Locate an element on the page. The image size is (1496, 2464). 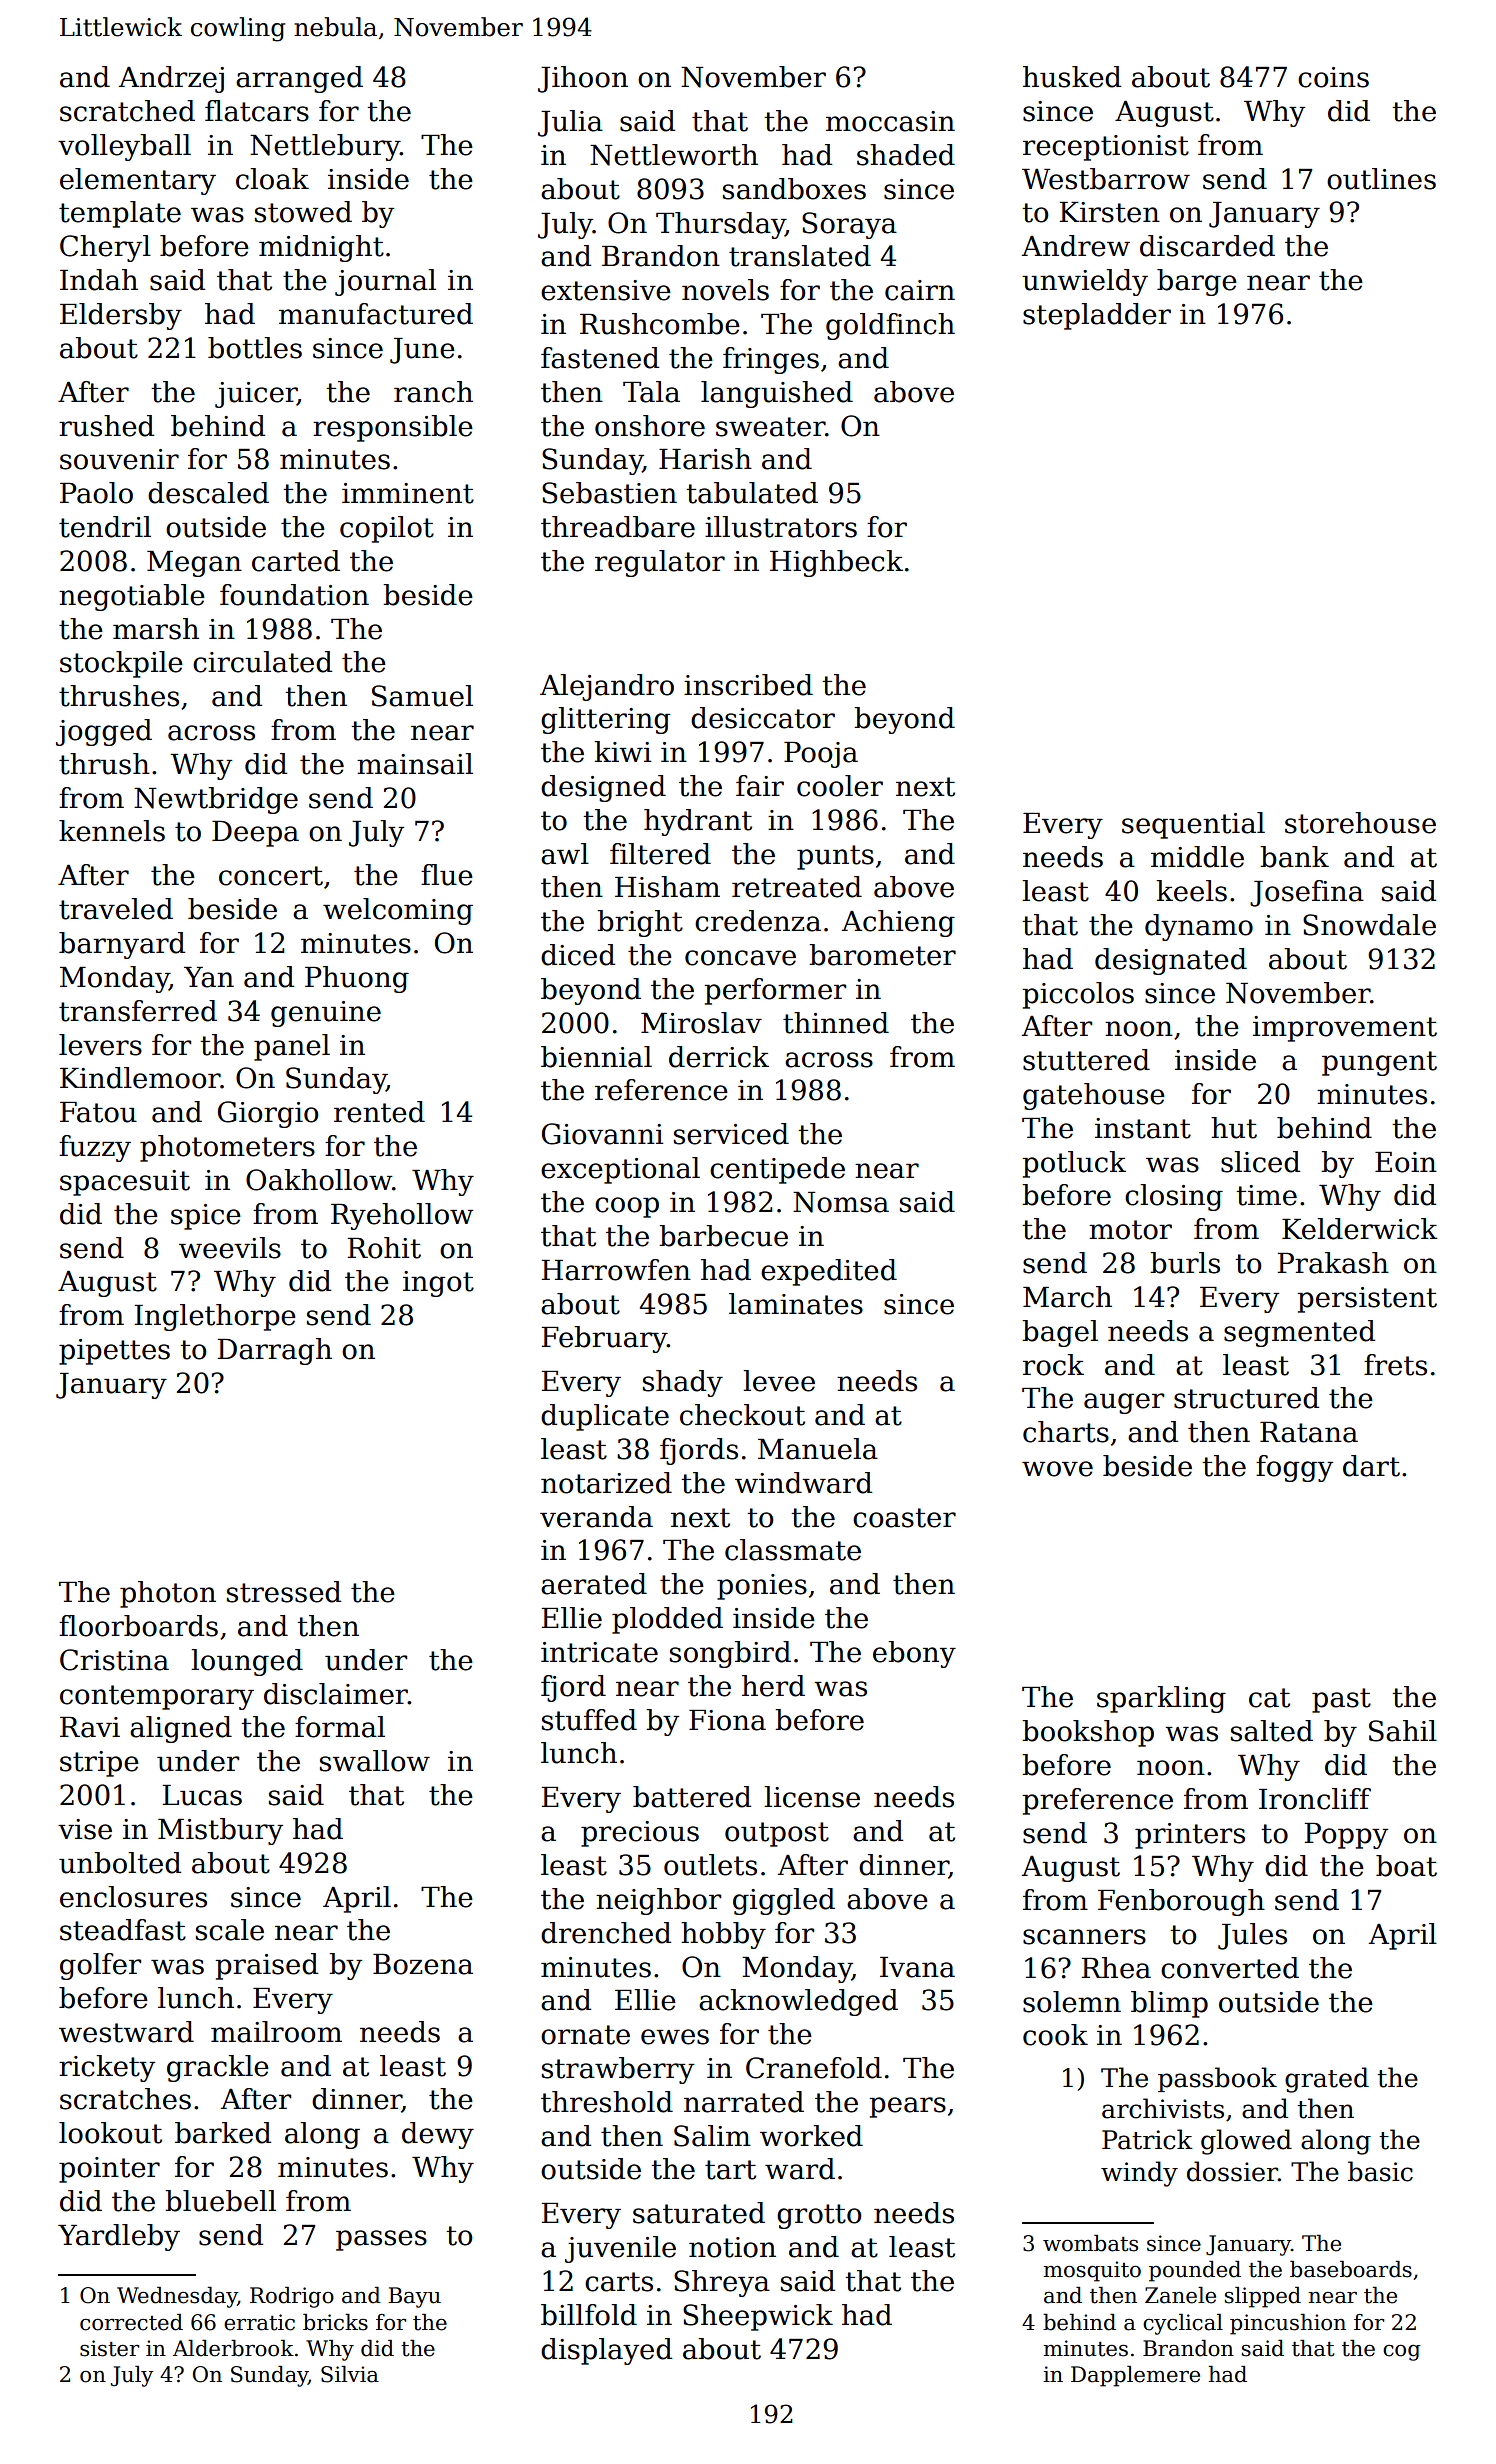
wove is located at coordinates (1057, 1469).
